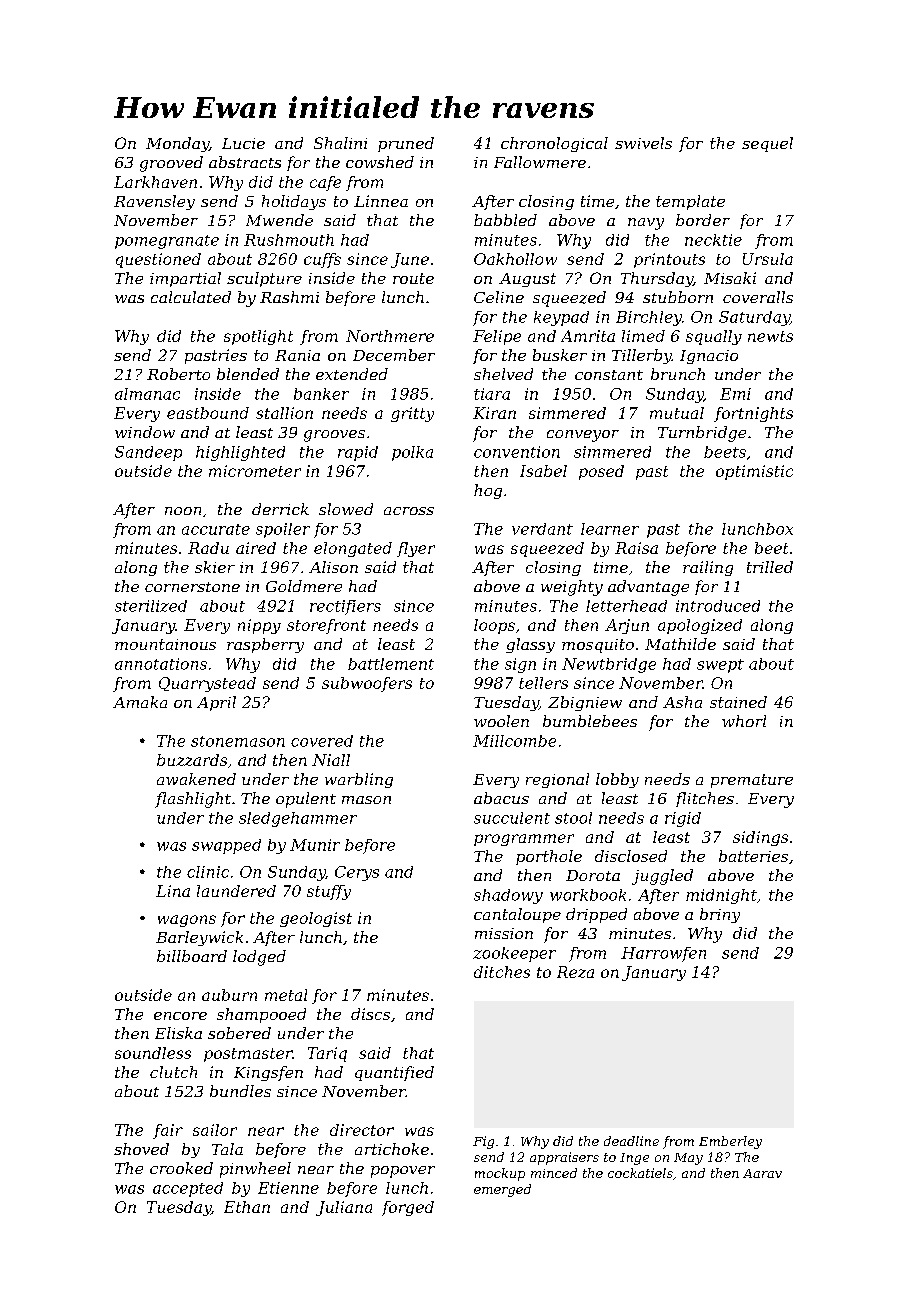 The image size is (908, 1316). I want to click on printouts, so click(669, 260).
